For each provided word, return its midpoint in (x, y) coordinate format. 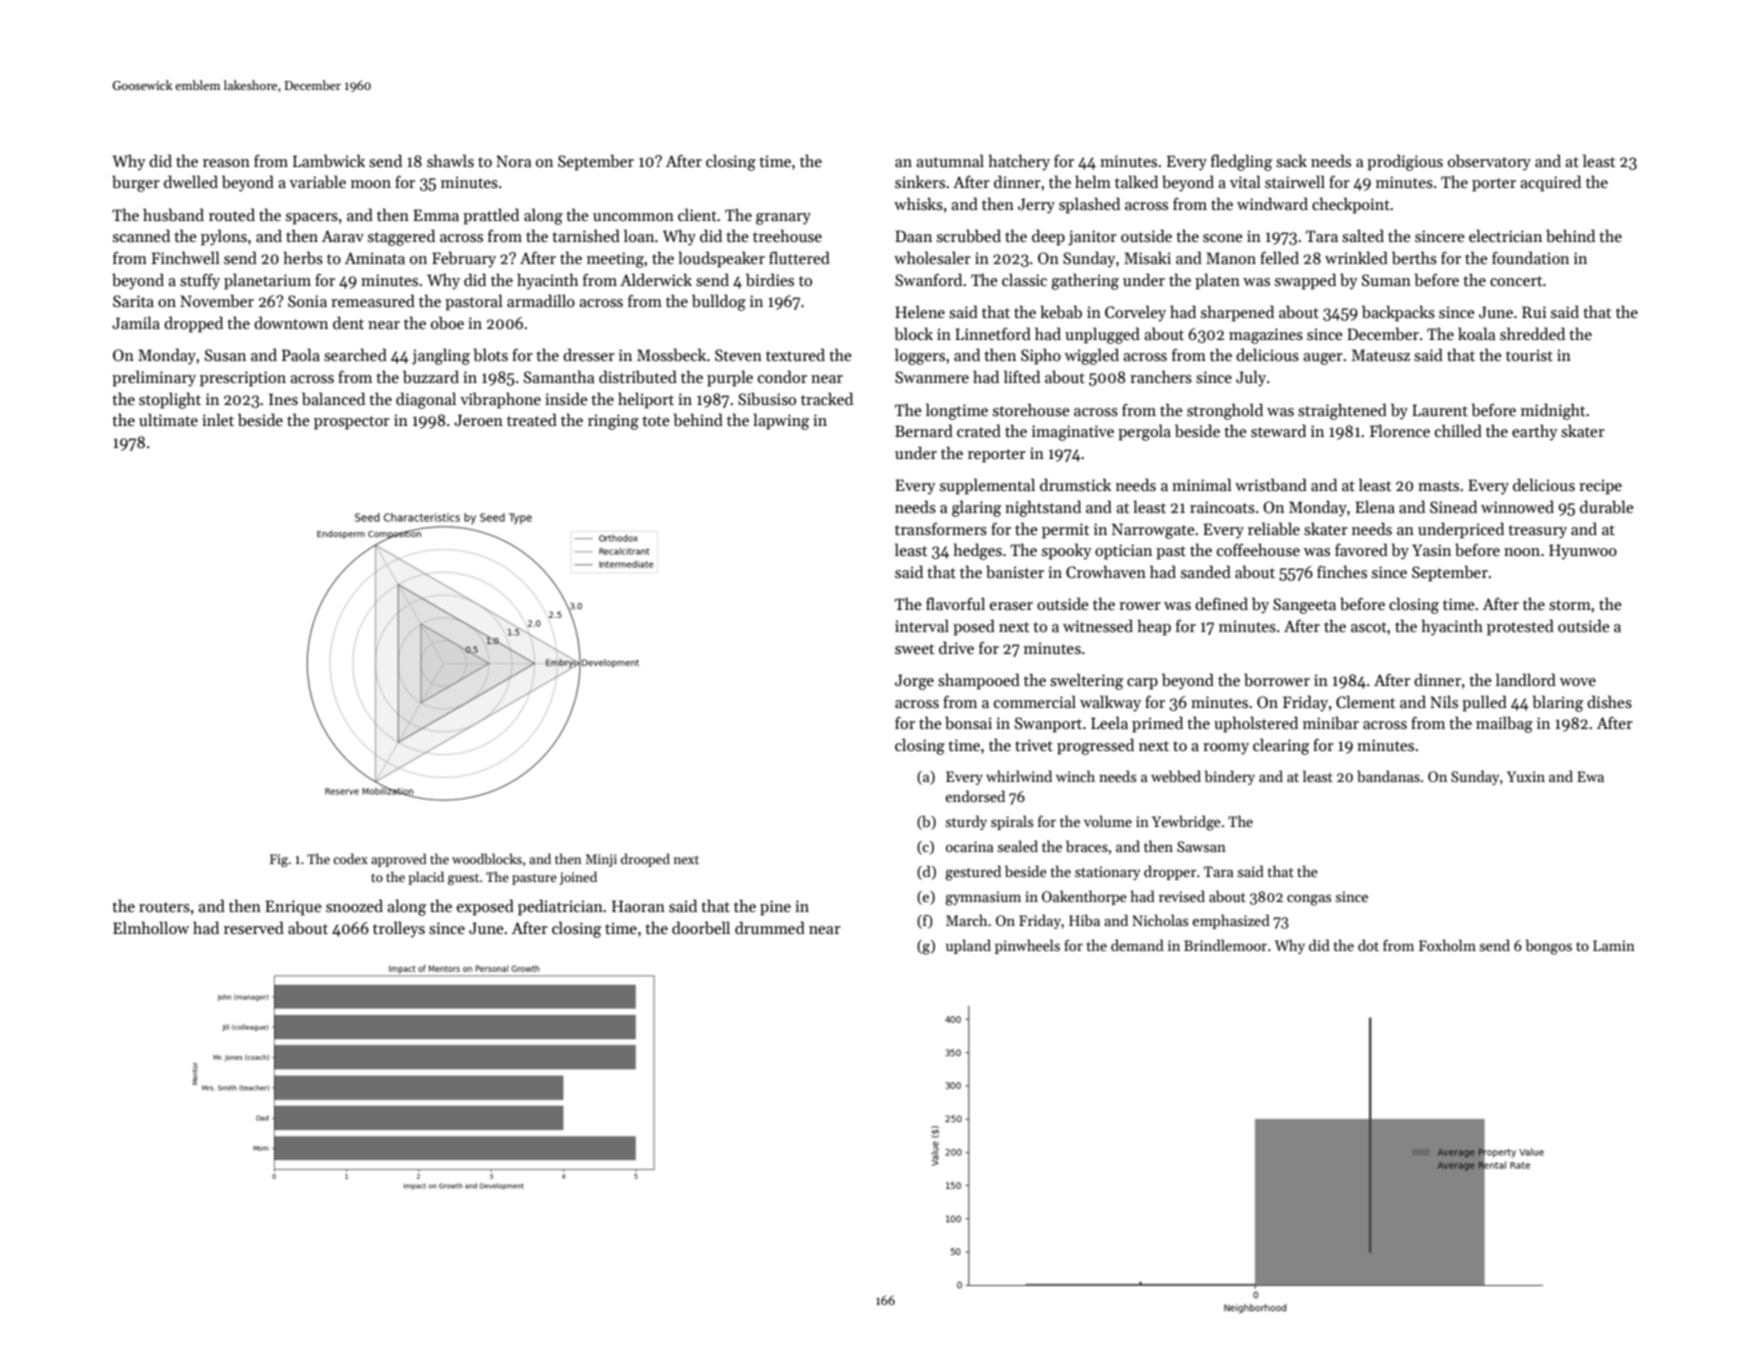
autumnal (950, 160)
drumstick (1075, 484)
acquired (1550, 183)
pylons (224, 237)
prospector (352, 423)
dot (1368, 945)
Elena (1375, 506)
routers (164, 907)
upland (968, 946)
